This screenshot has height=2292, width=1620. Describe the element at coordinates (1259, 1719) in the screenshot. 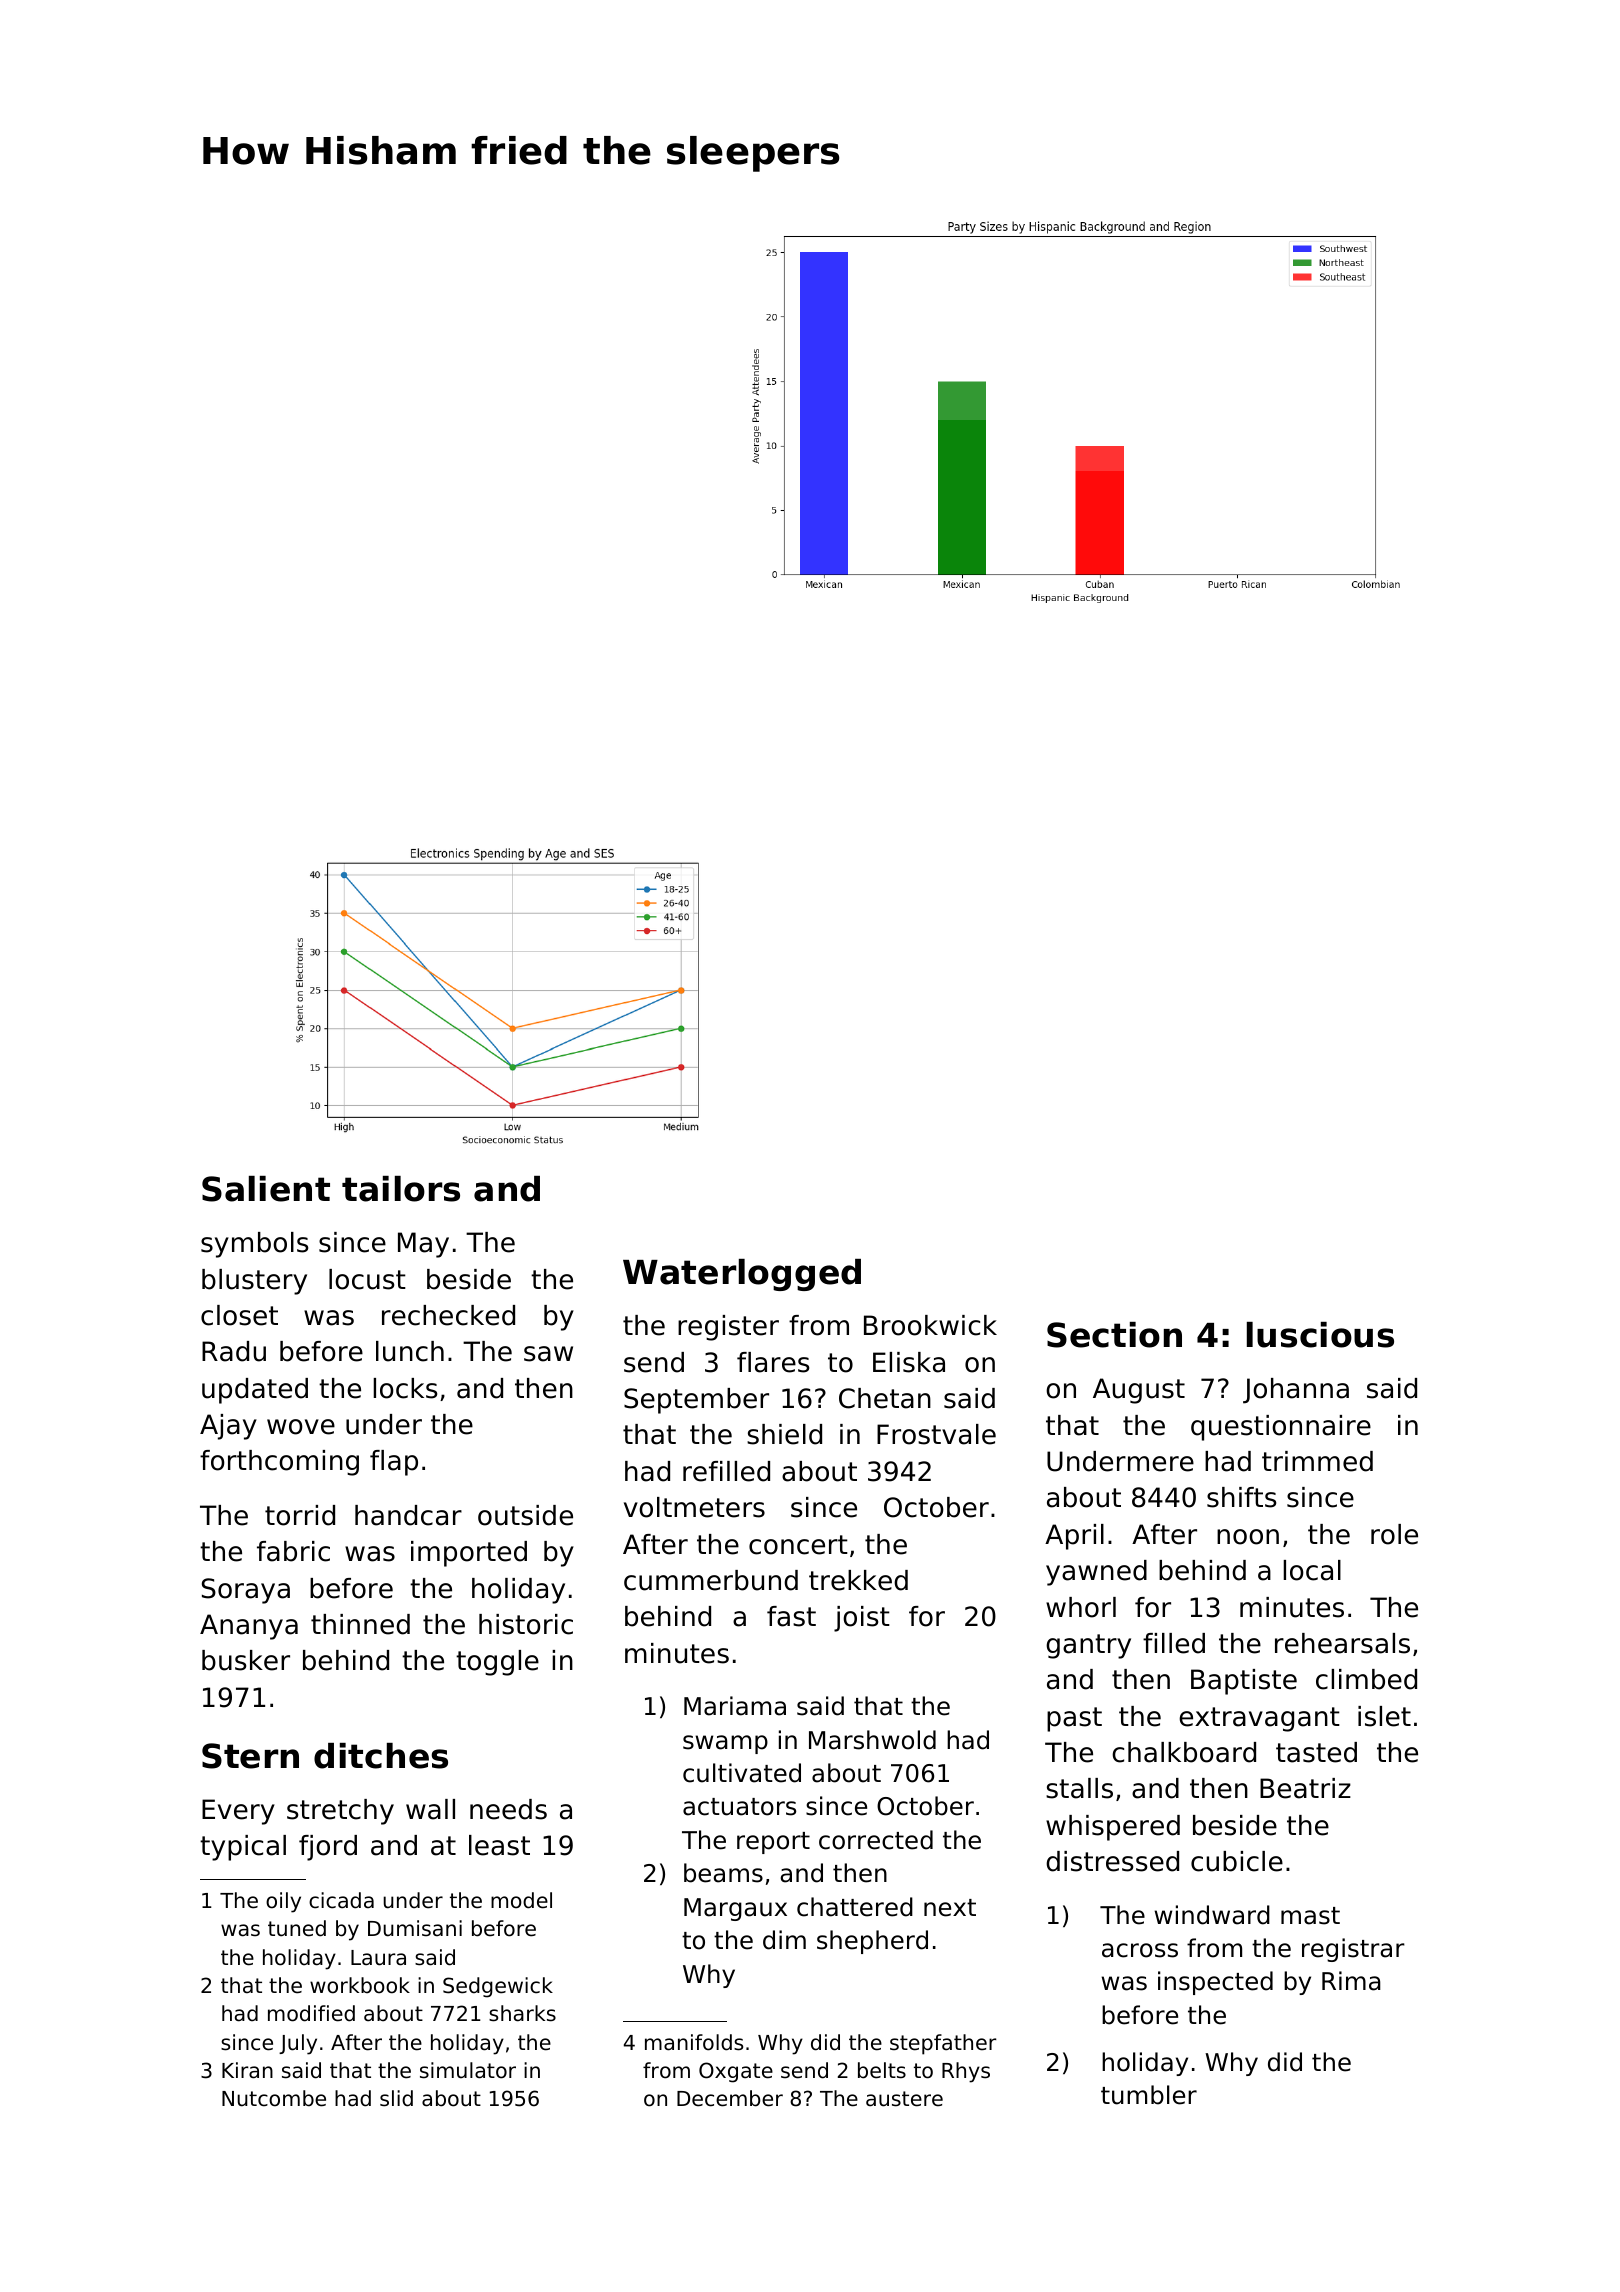

I see `extravagant` at that location.
